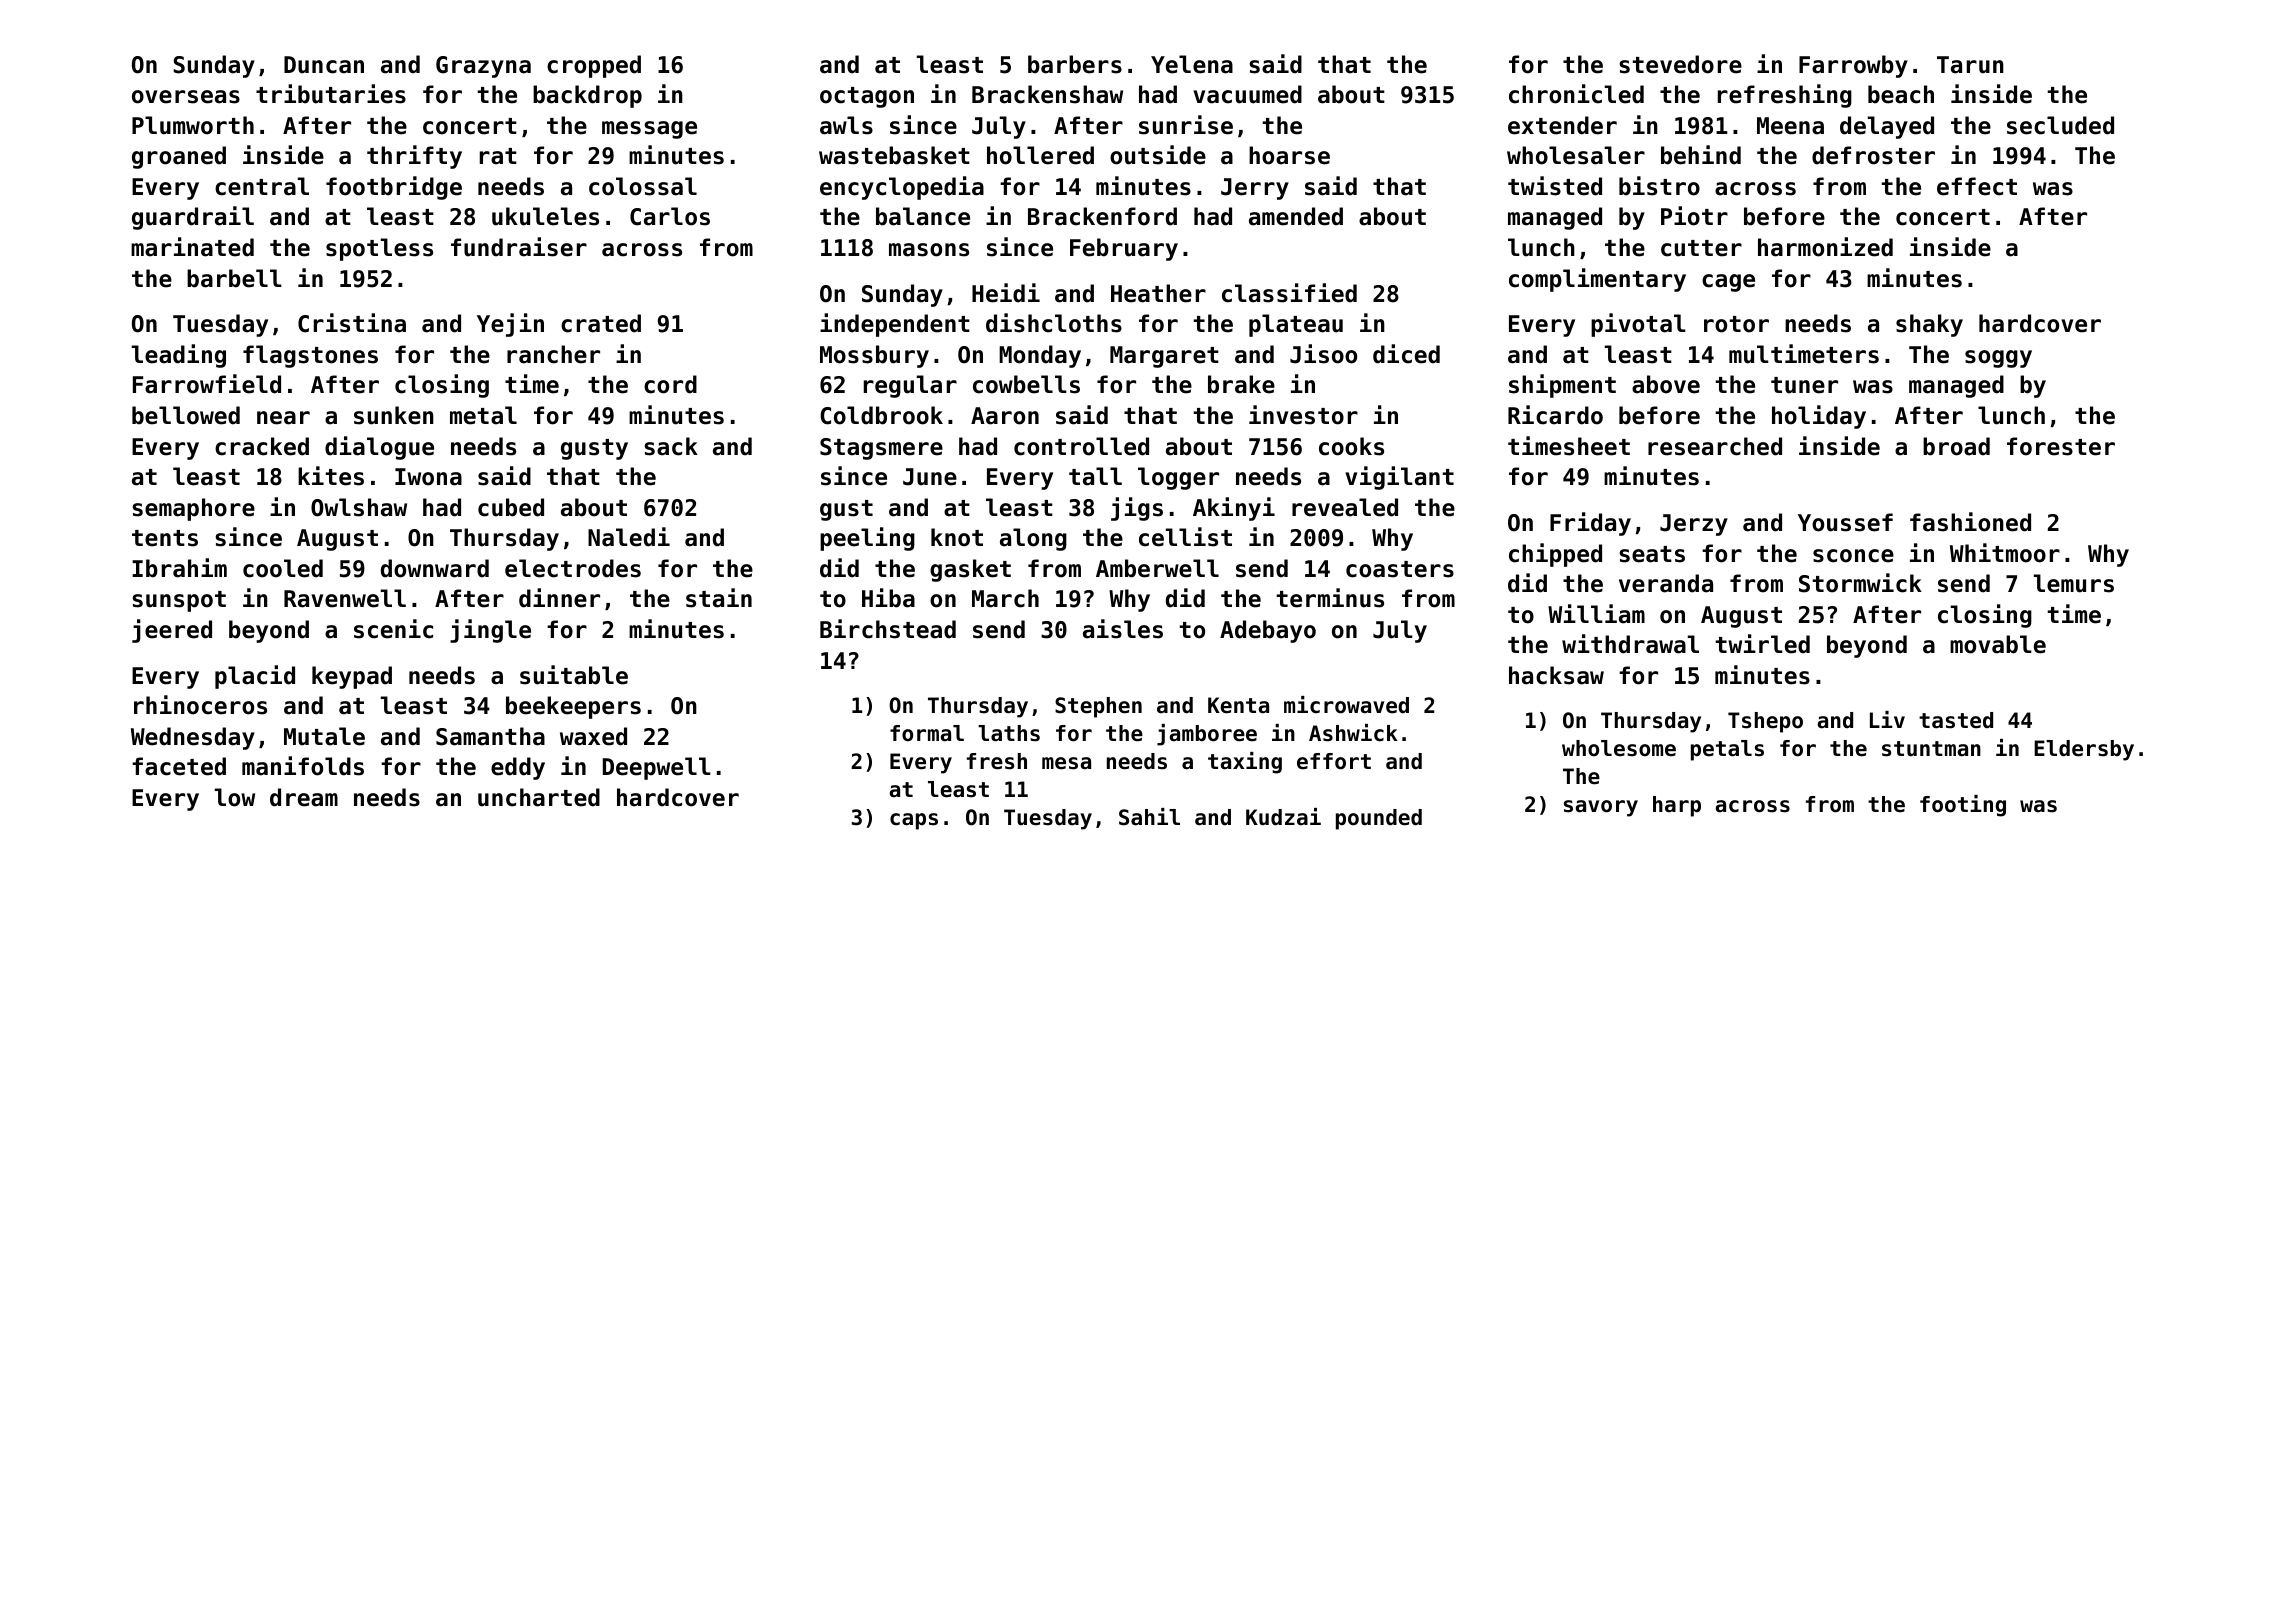  I want to click on bellowed, so click(186, 415).
